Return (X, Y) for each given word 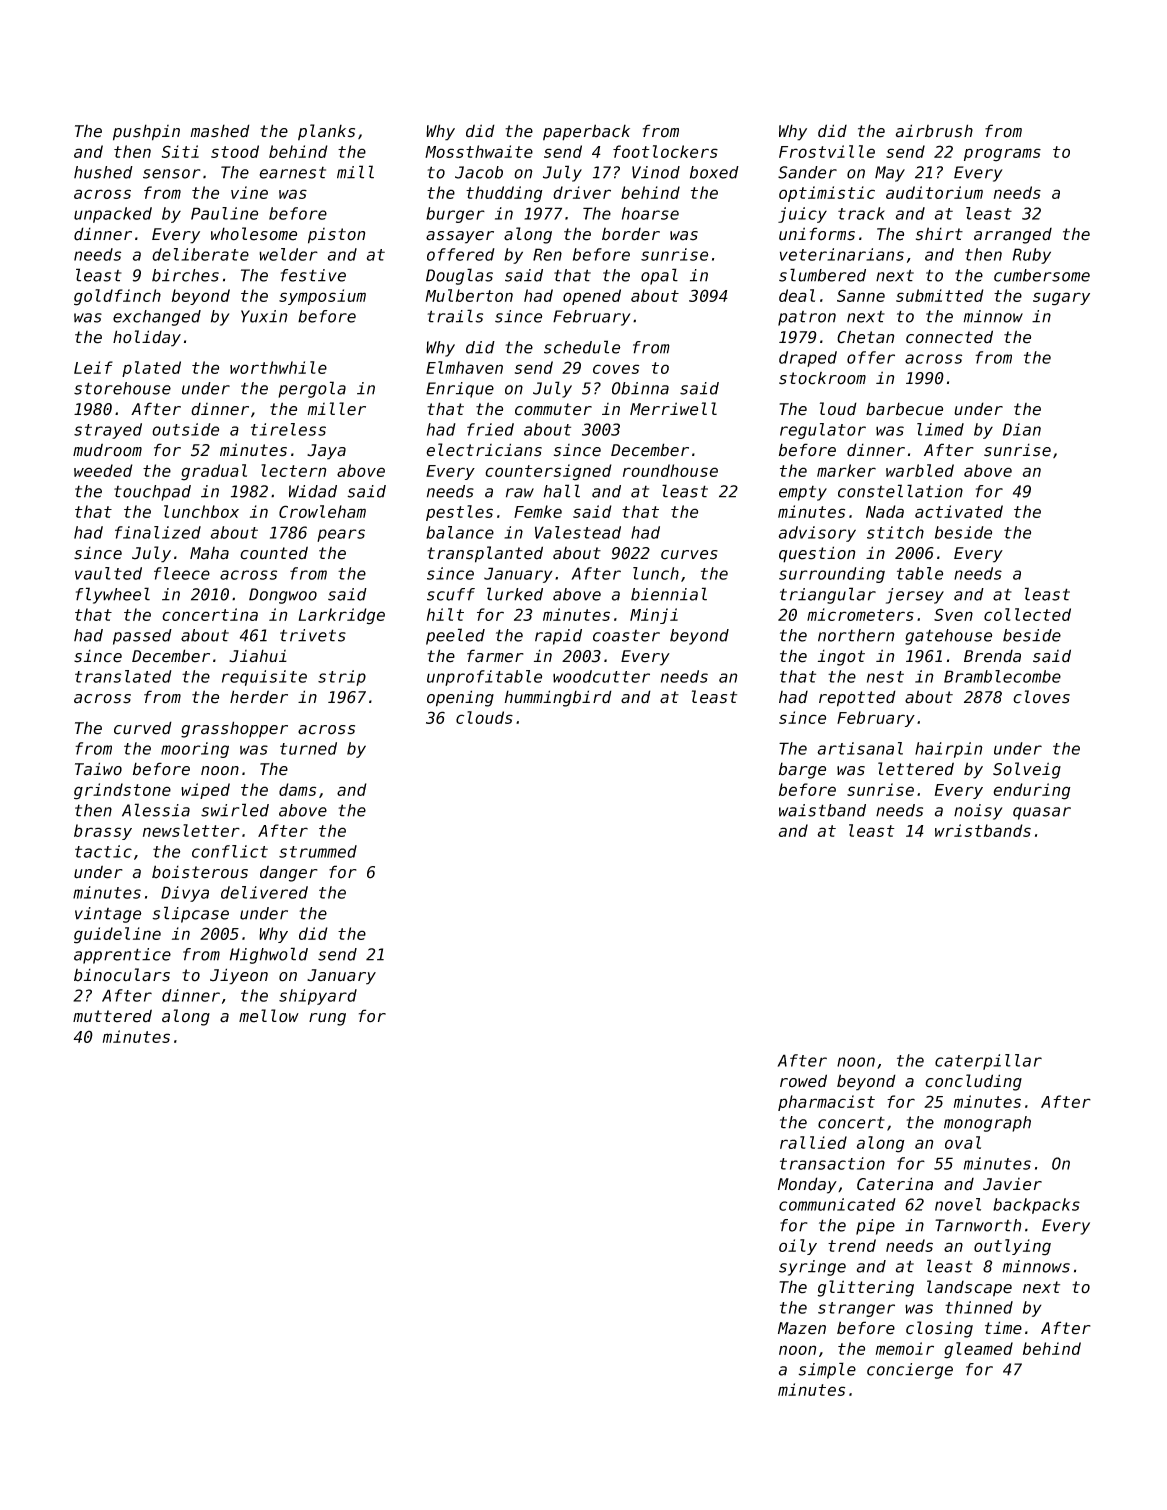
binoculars (122, 975)
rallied (813, 1142)
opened (592, 297)
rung (327, 1019)
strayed (108, 431)
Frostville (827, 151)
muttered (112, 1016)
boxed (714, 172)
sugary (1061, 299)
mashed (220, 131)
